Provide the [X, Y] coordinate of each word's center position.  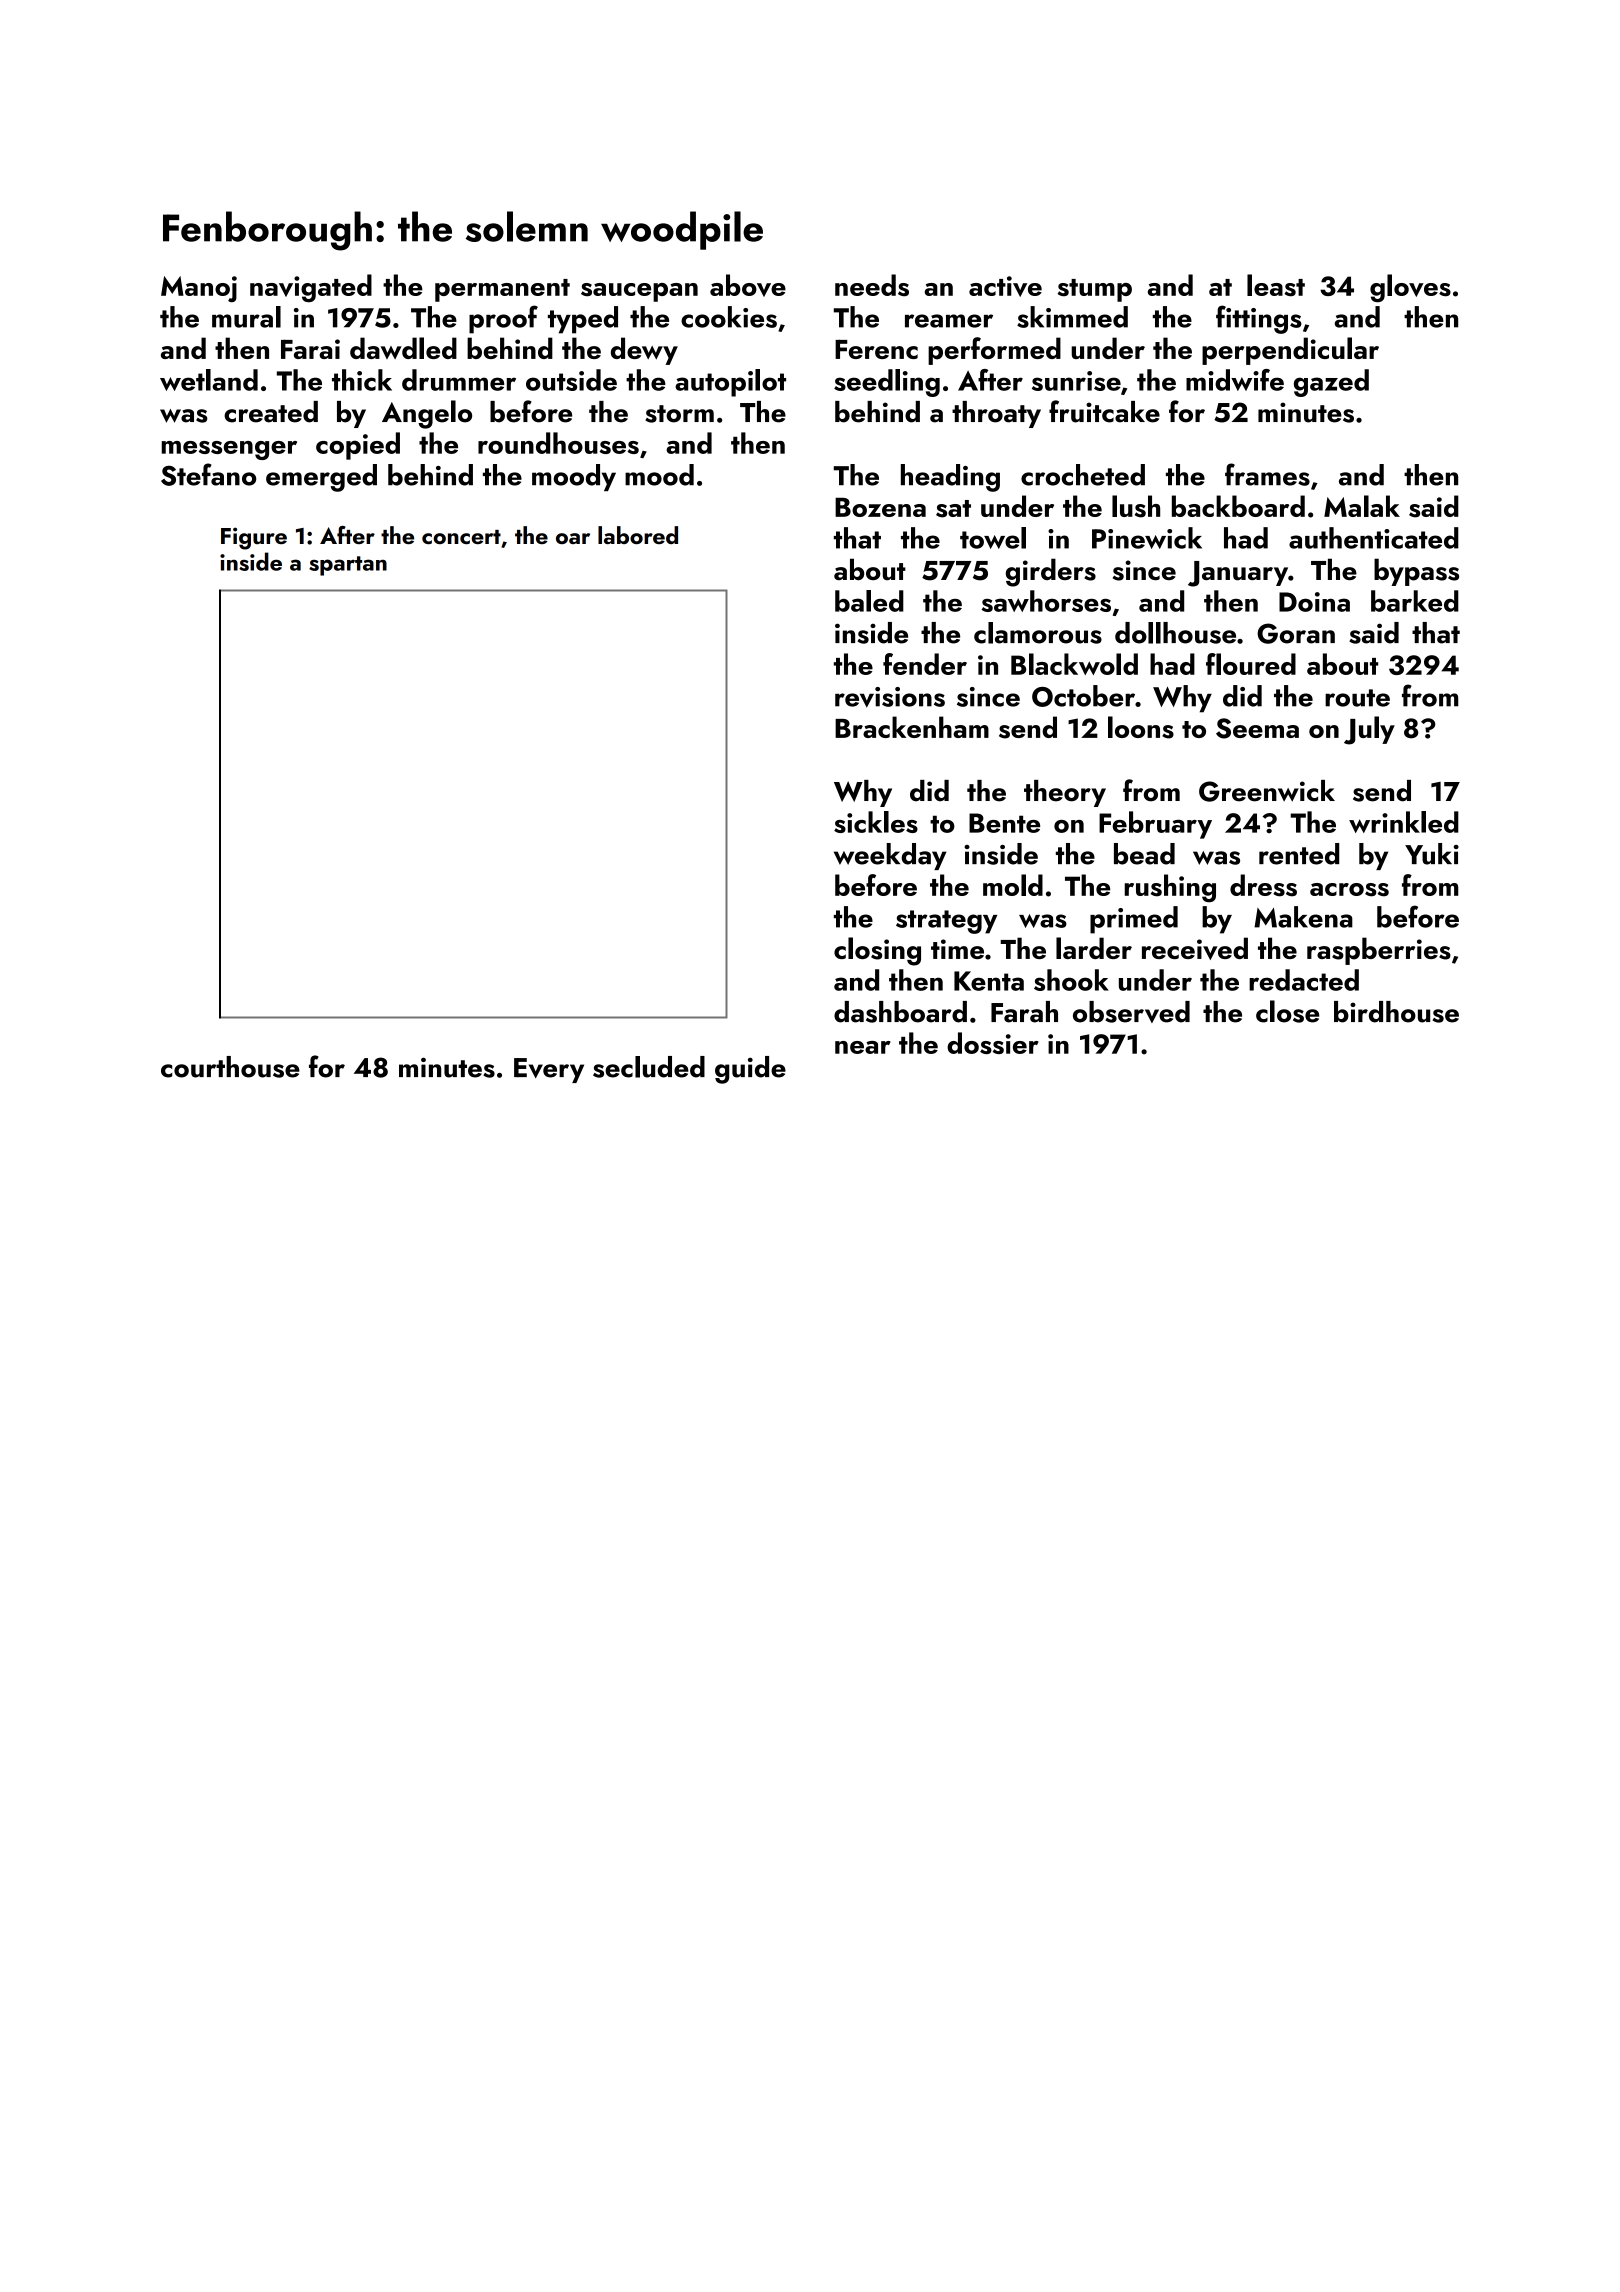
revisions [890, 697]
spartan [348, 566]
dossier [993, 1043]
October [1083, 696]
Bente [1004, 823]
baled [869, 601]
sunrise [1076, 381]
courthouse [230, 1067]
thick [362, 380]
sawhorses [1046, 601]
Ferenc [876, 349]
